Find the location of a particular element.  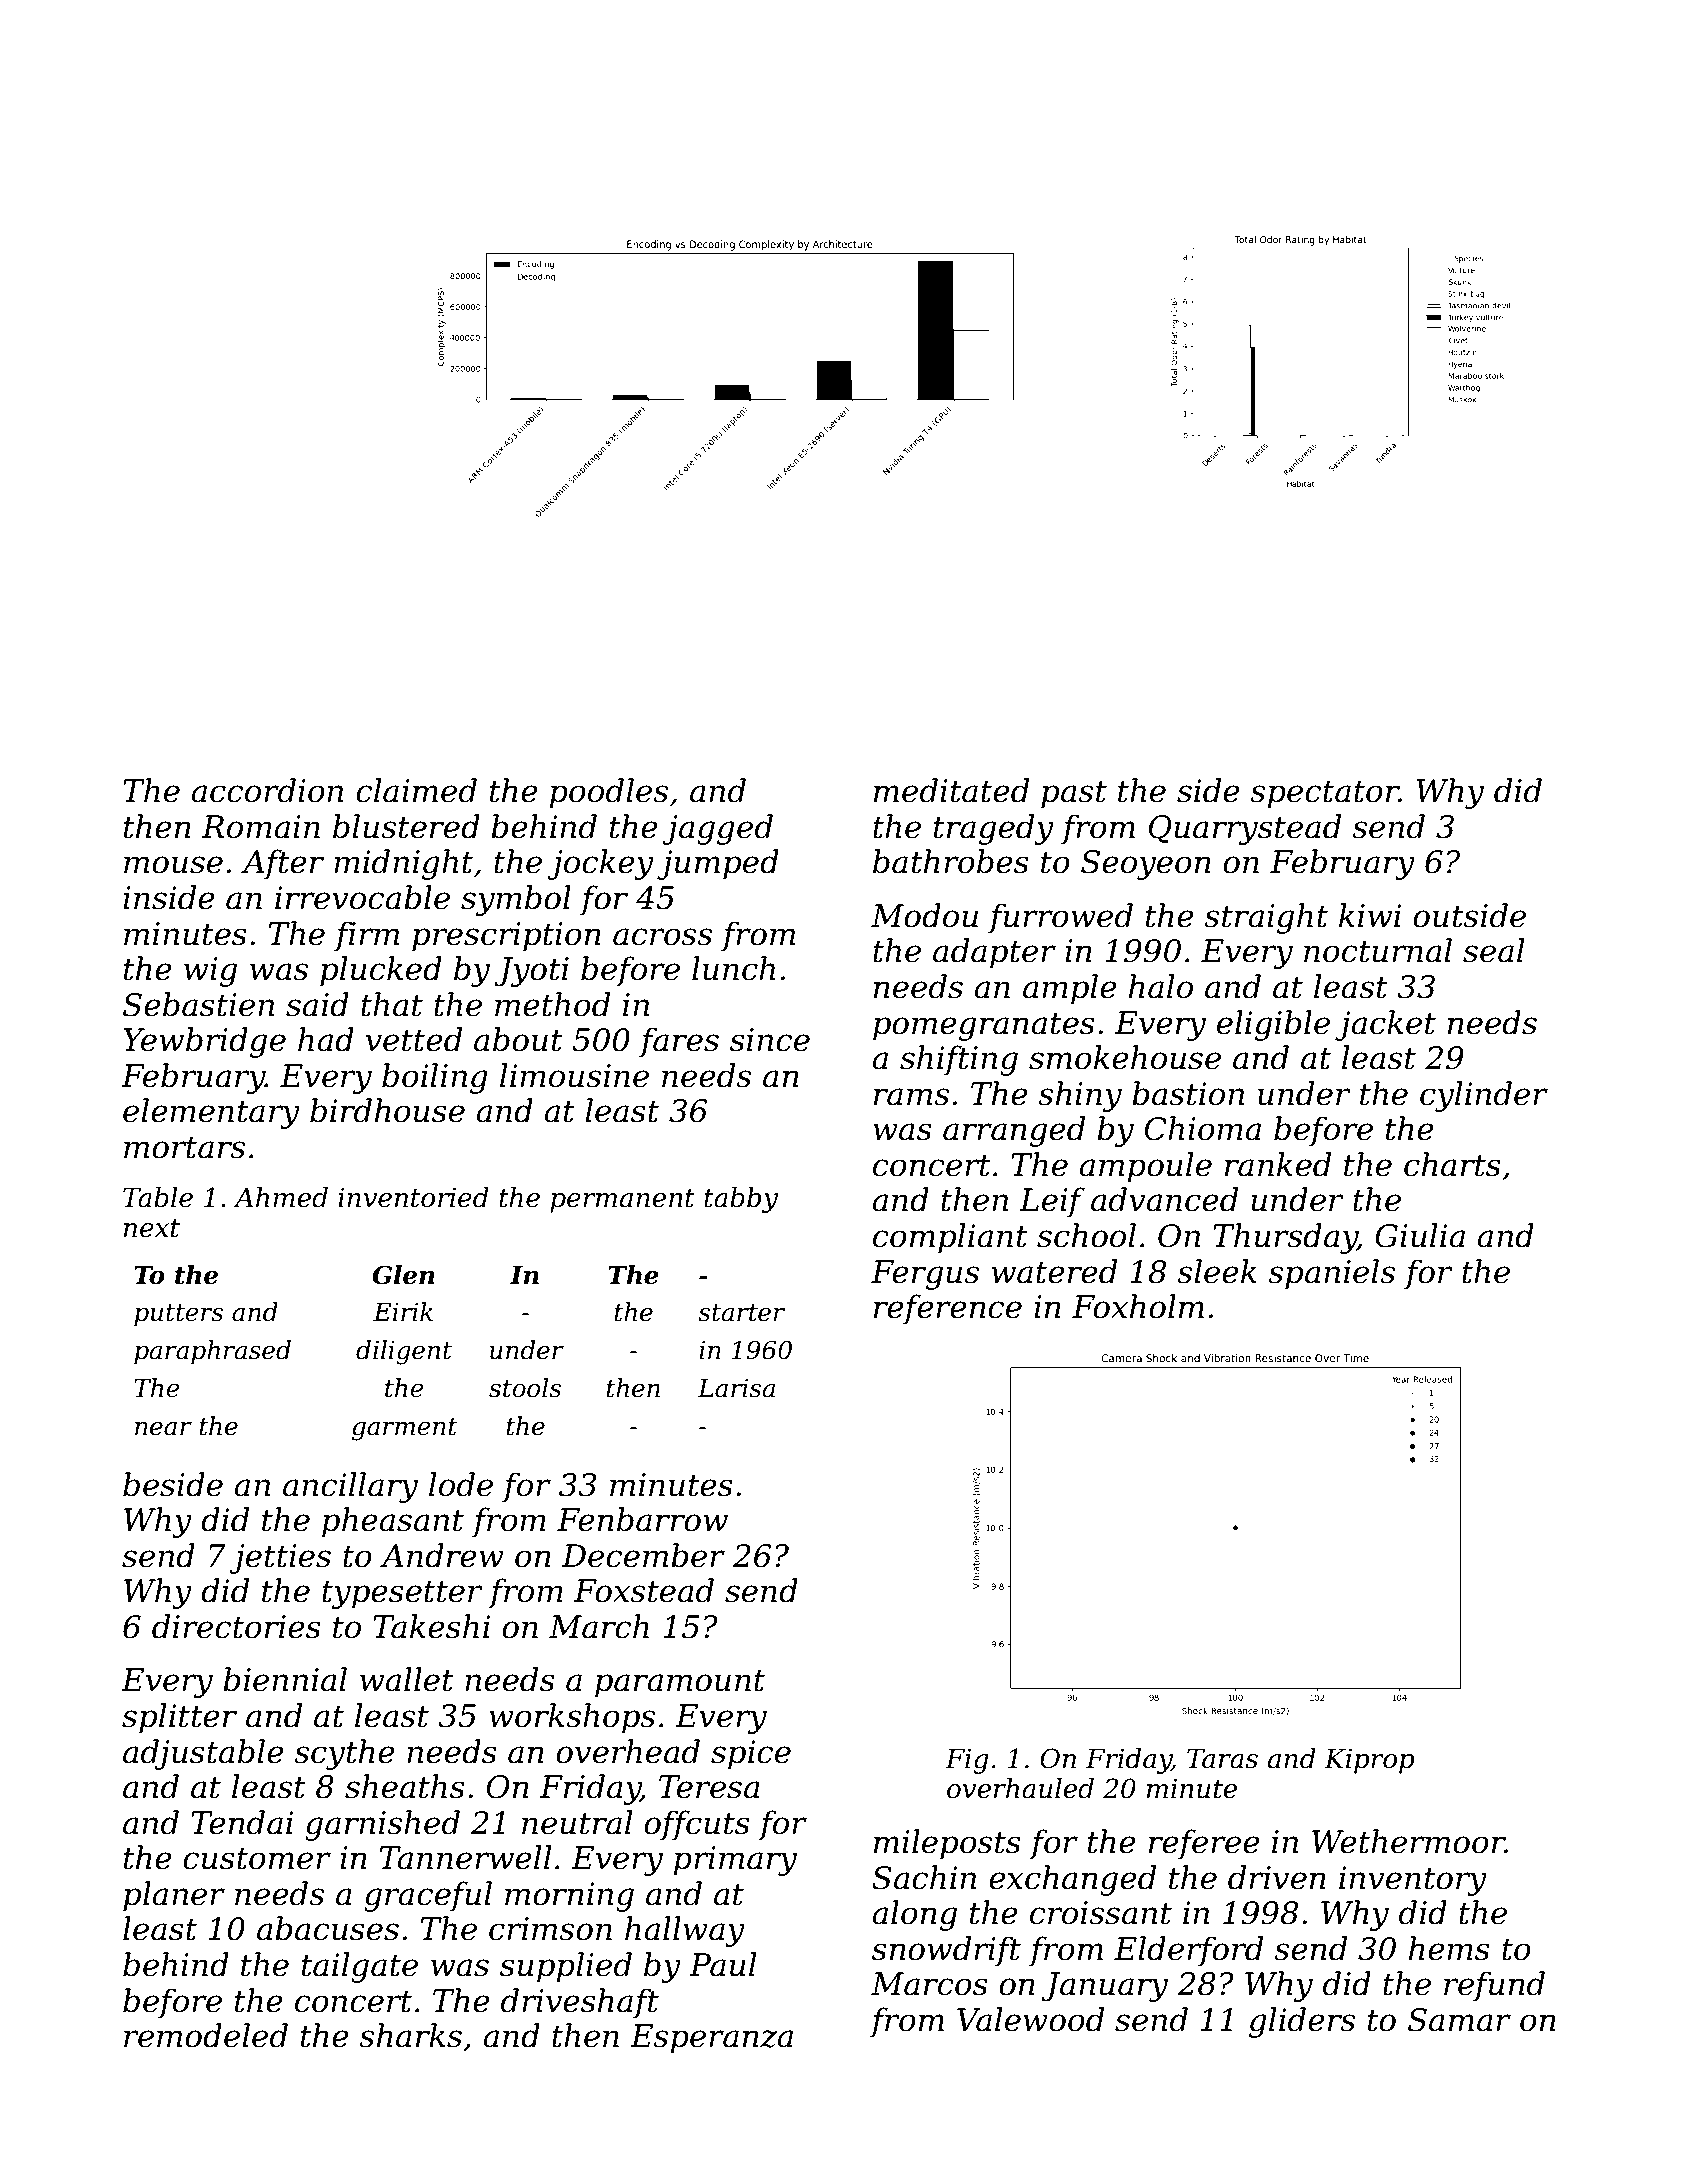

spaniels is located at coordinates (1331, 1274).
